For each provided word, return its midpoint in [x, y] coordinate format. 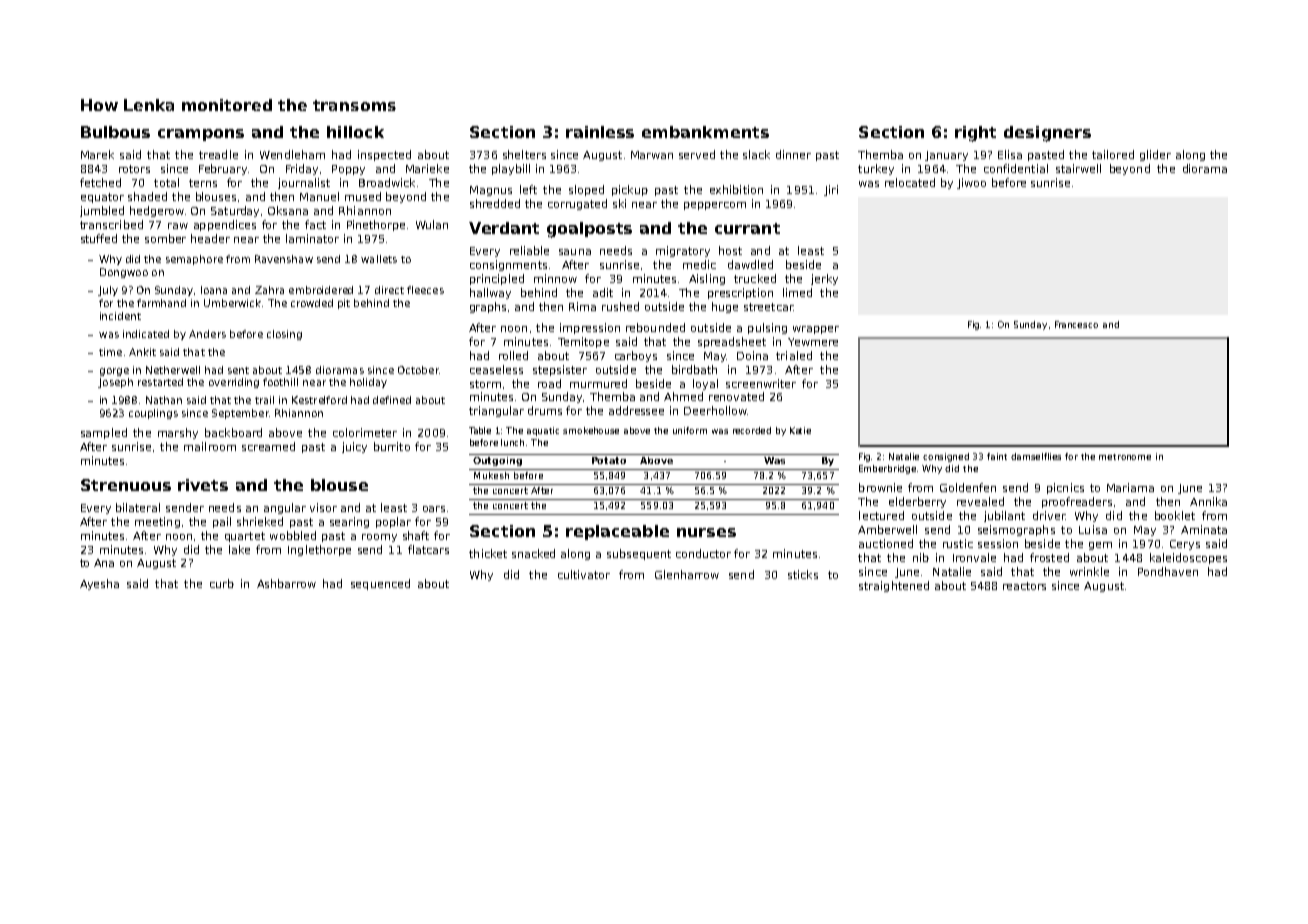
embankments [705, 132]
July [108, 291]
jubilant [1004, 516]
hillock [355, 132]
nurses [706, 532]
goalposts [589, 230]
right [975, 134]
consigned [946, 457]
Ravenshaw [284, 259]
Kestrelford [319, 400]
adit [603, 292]
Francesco [1076, 324]
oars [434, 509]
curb [222, 583]
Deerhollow [715, 410]
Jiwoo [971, 183]
